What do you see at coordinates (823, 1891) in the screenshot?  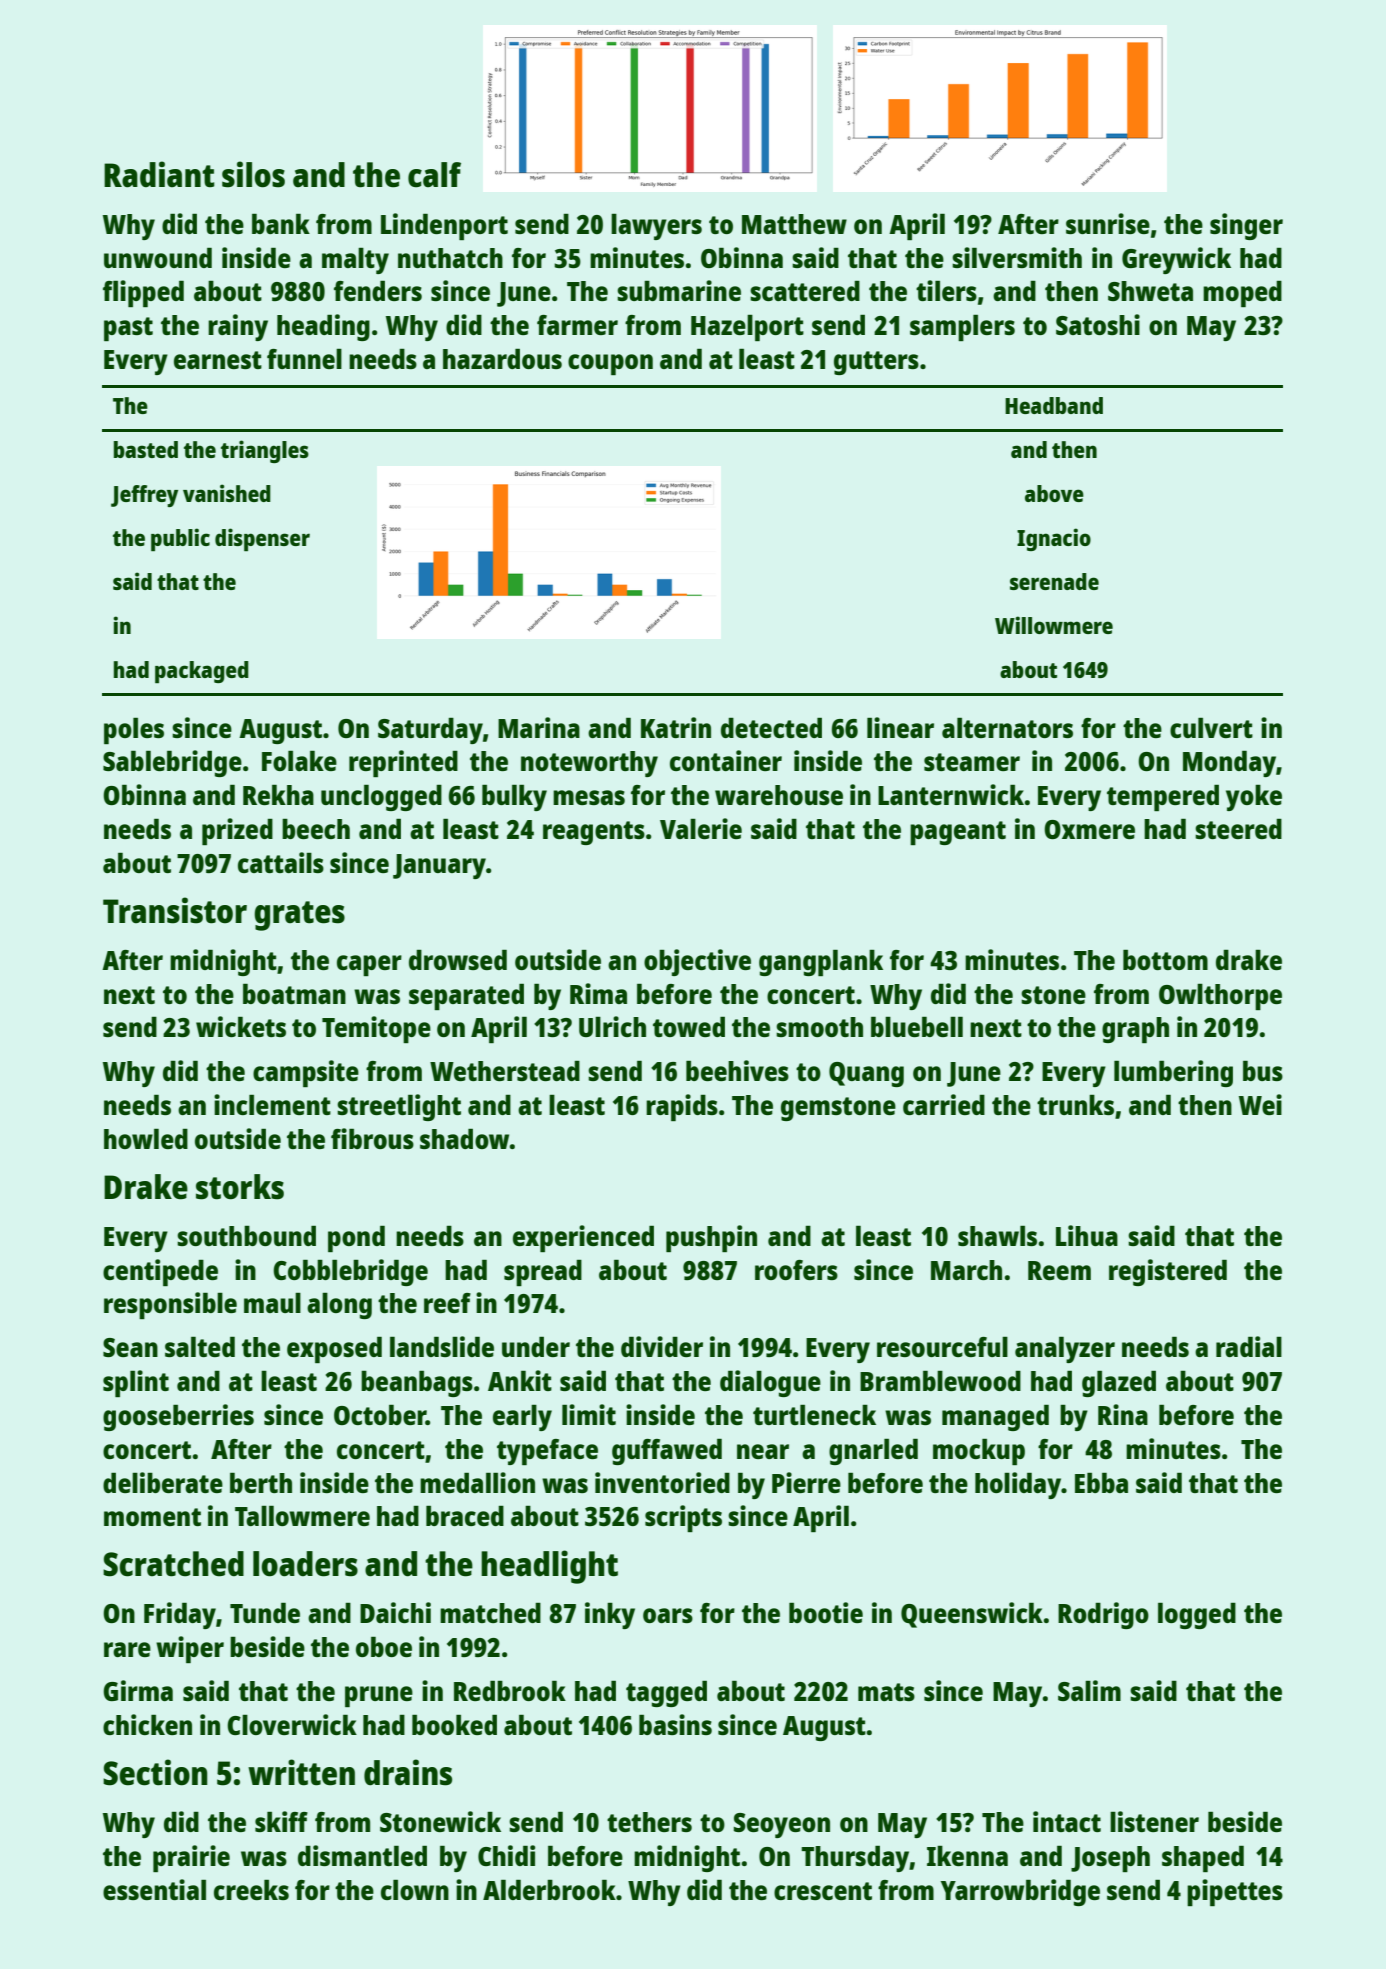 I see `crescent` at bounding box center [823, 1891].
